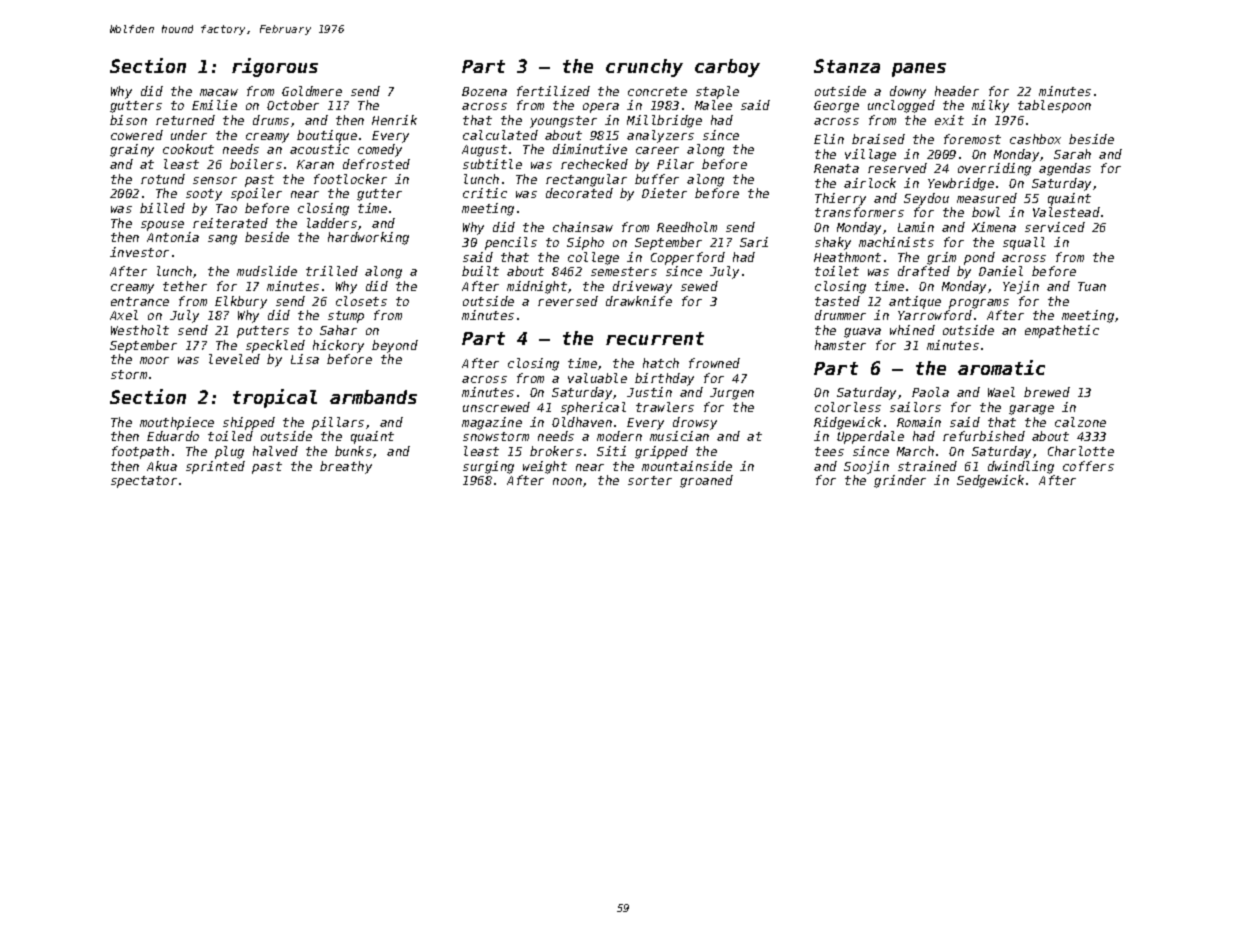  Describe the element at coordinates (346, 467) in the page. I see `breathy` at that location.
